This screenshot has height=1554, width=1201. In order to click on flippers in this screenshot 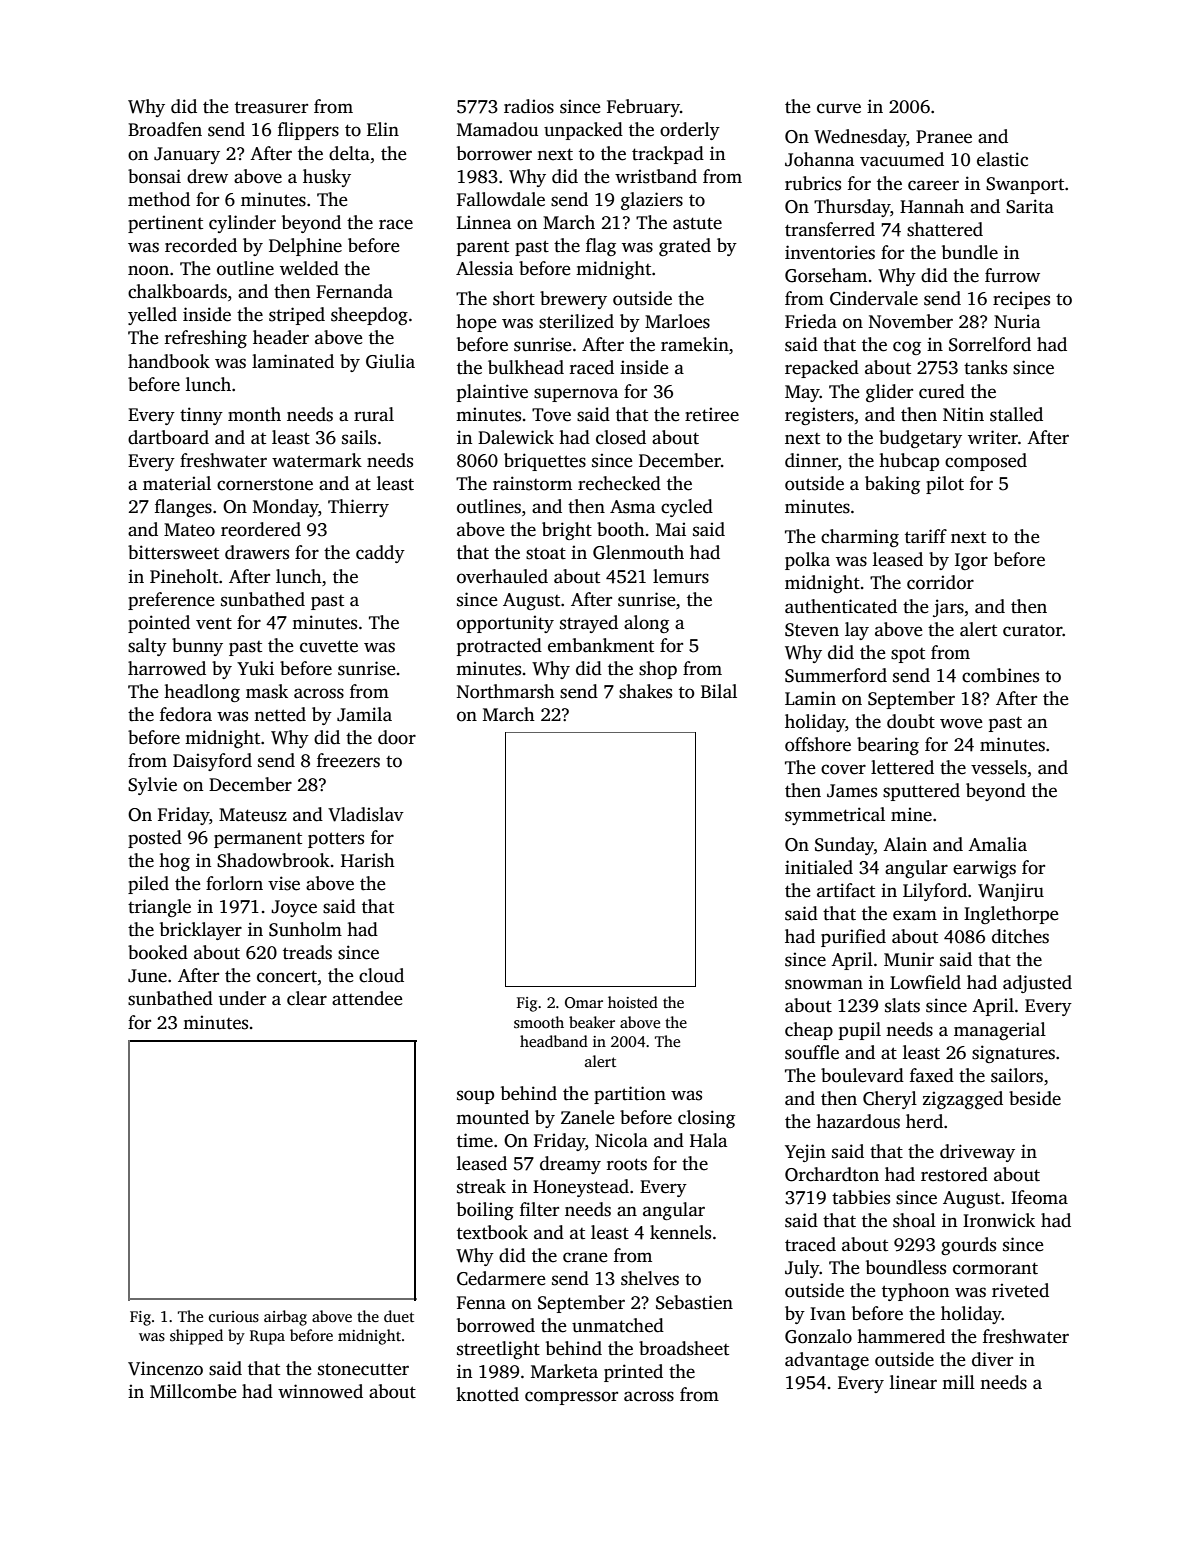, I will do `click(308, 131)`.
